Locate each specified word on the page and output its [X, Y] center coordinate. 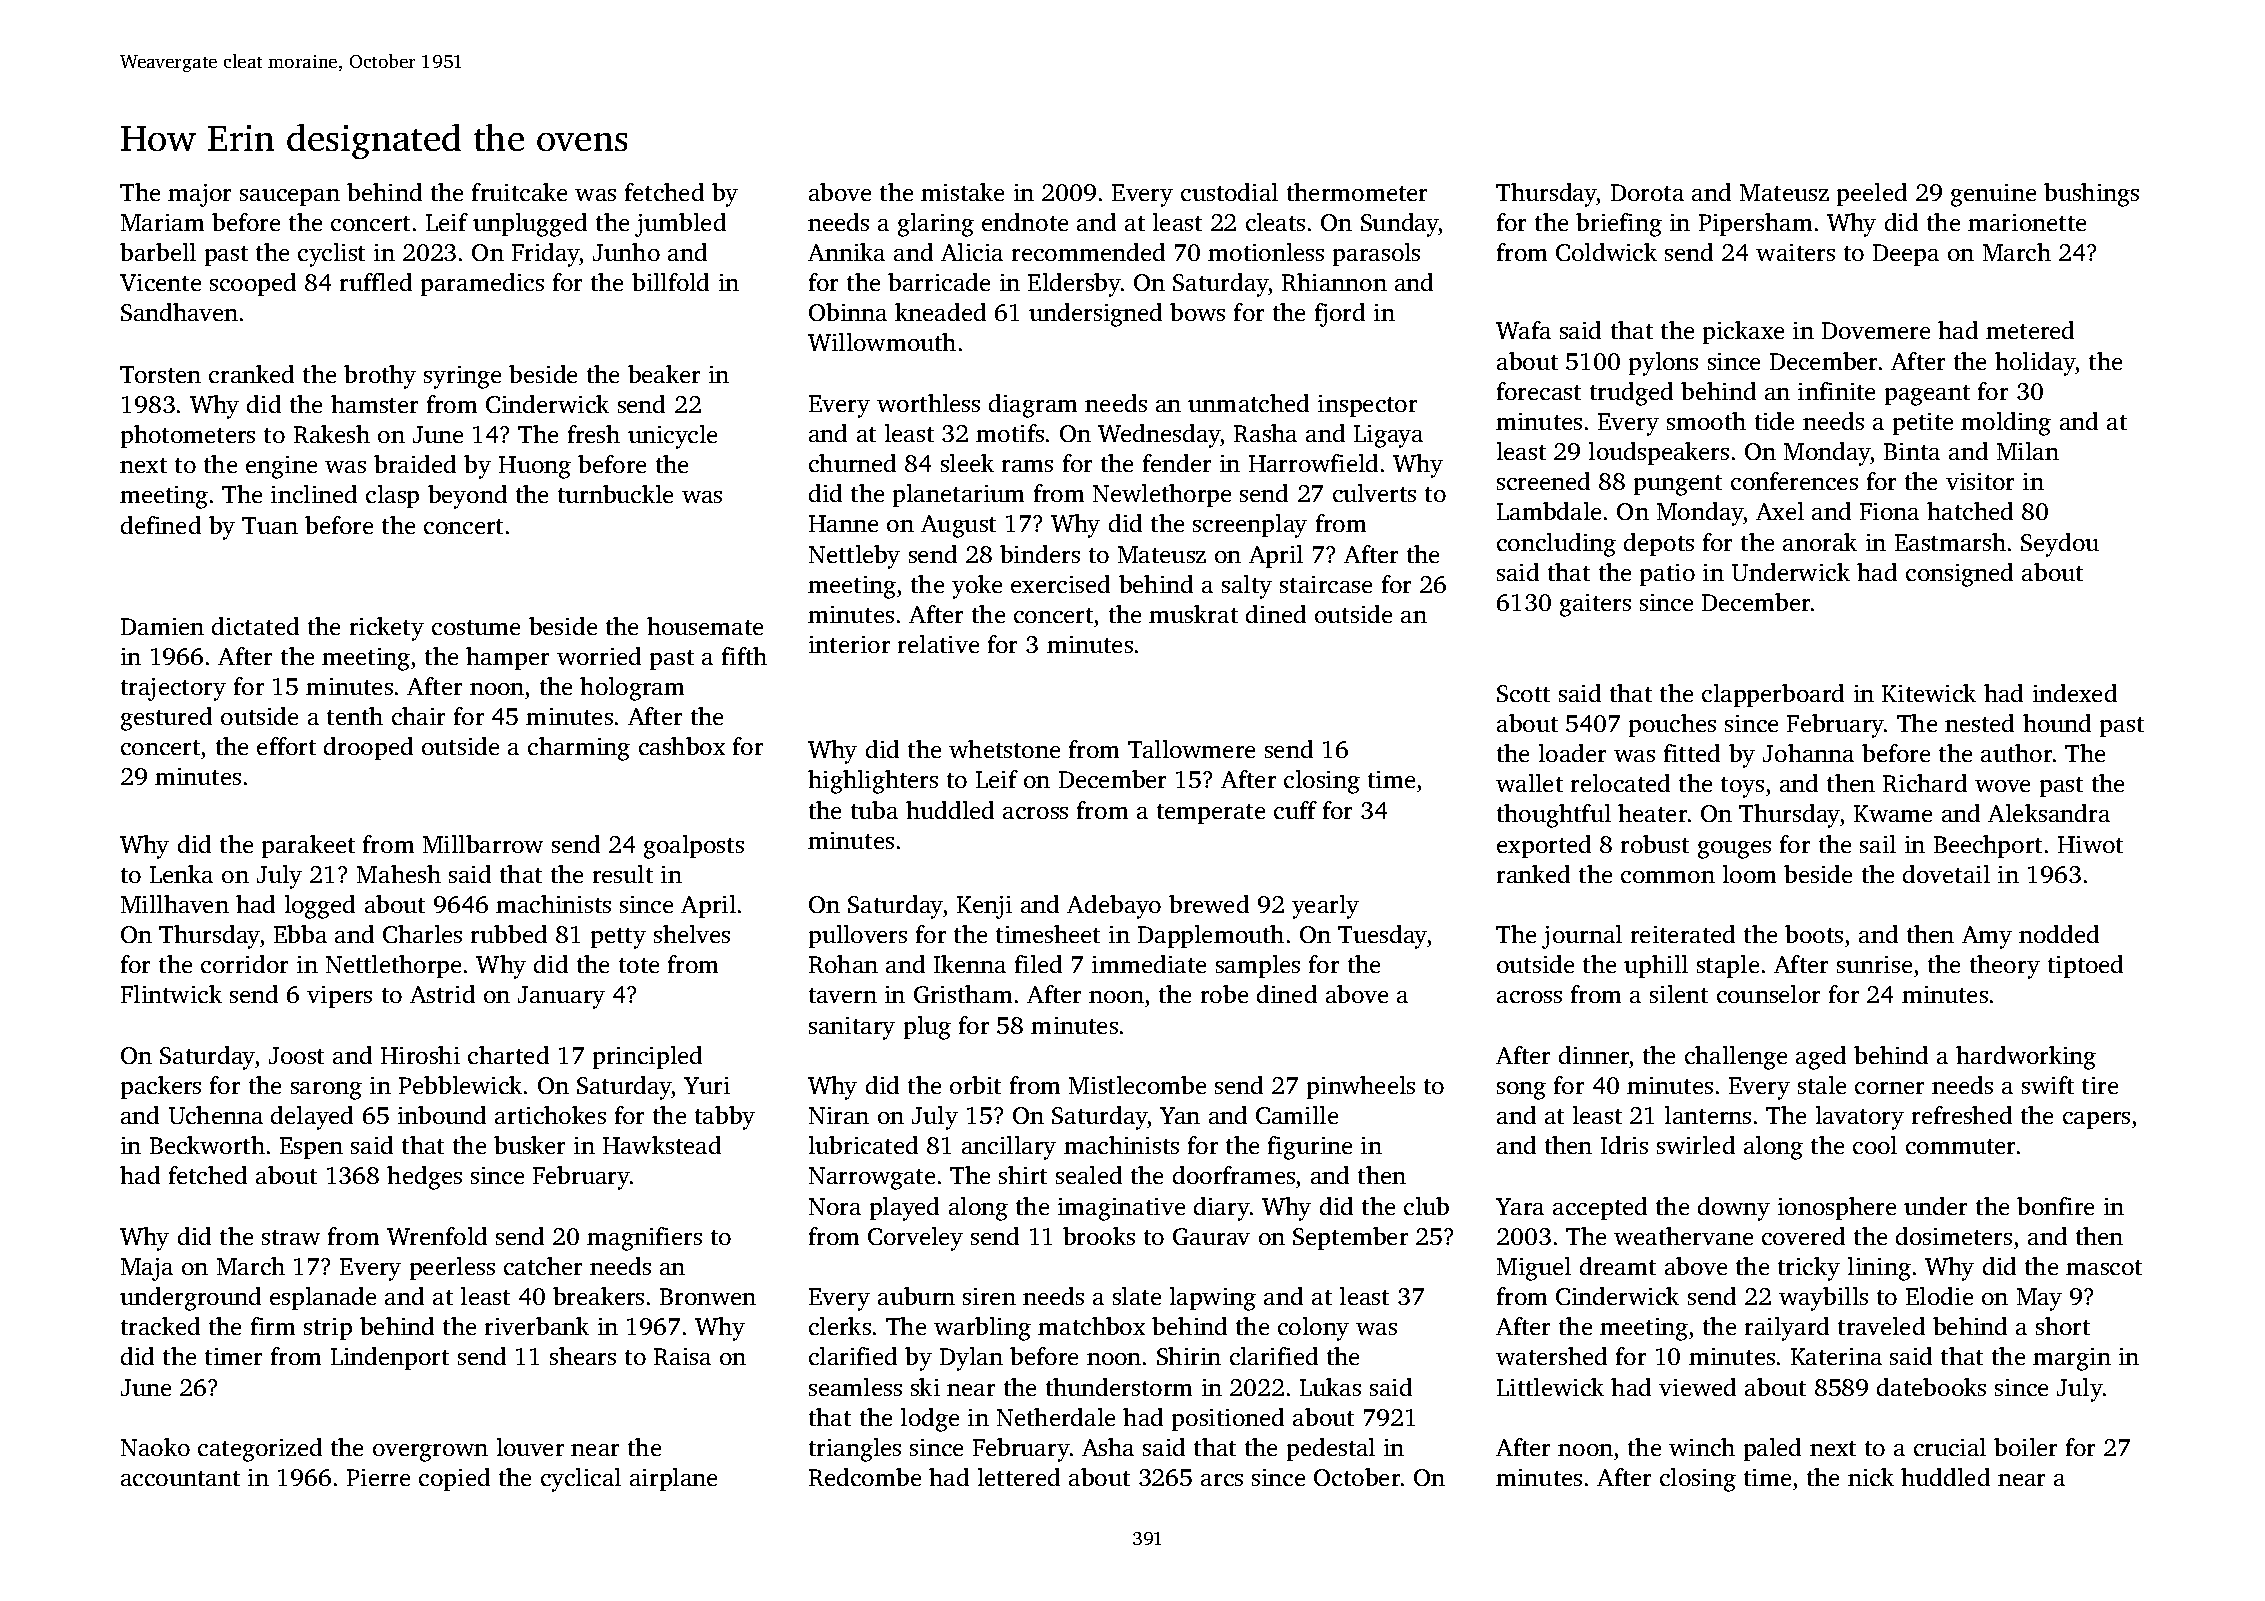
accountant [180, 1478]
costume [476, 627]
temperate [1211, 814]
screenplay [1250, 526]
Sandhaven [179, 312]
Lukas [1330, 1387]
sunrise [1874, 964]
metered [2030, 330]
